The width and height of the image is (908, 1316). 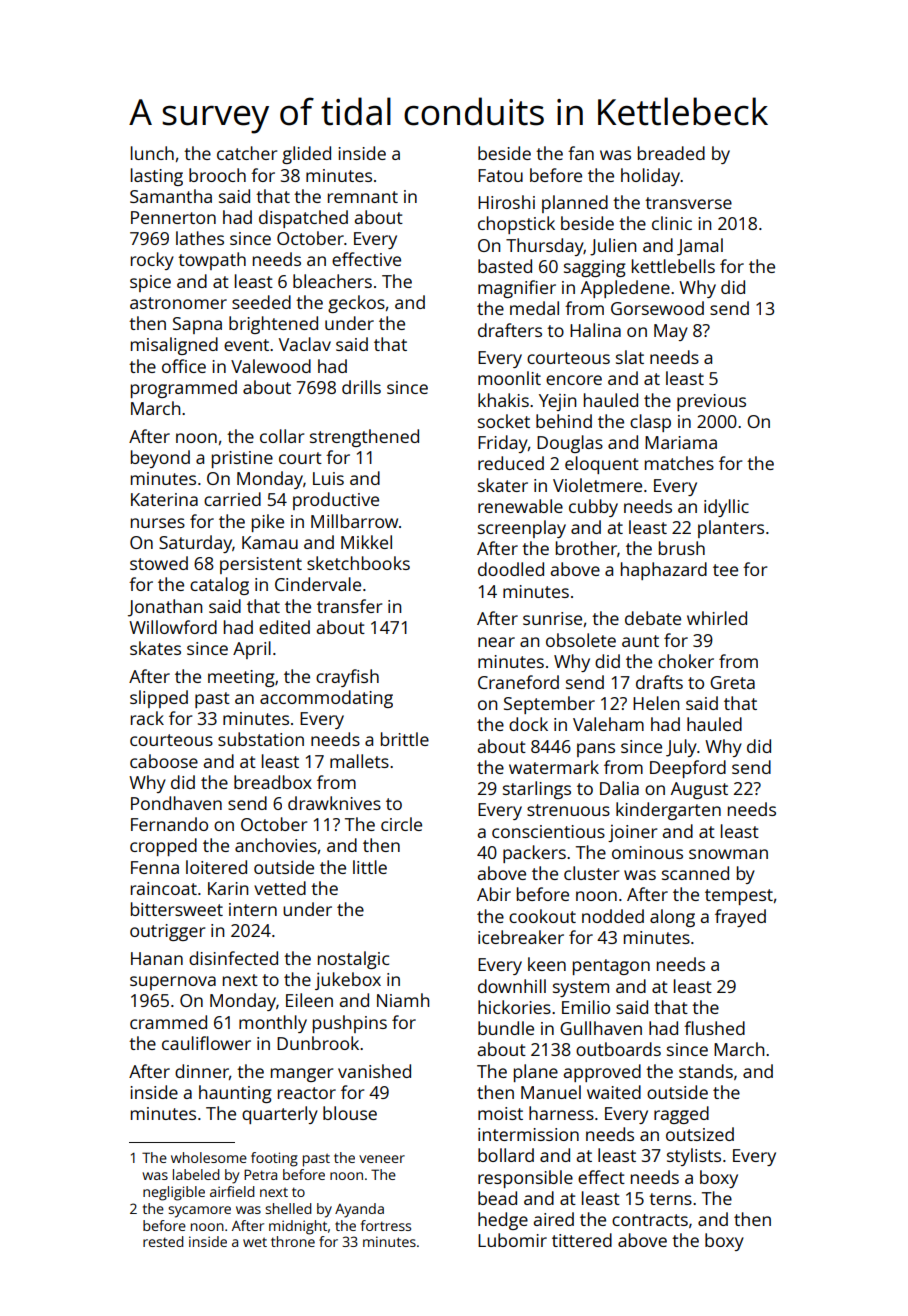 What do you see at coordinates (670, 1199) in the image?
I see `terns` at bounding box center [670, 1199].
